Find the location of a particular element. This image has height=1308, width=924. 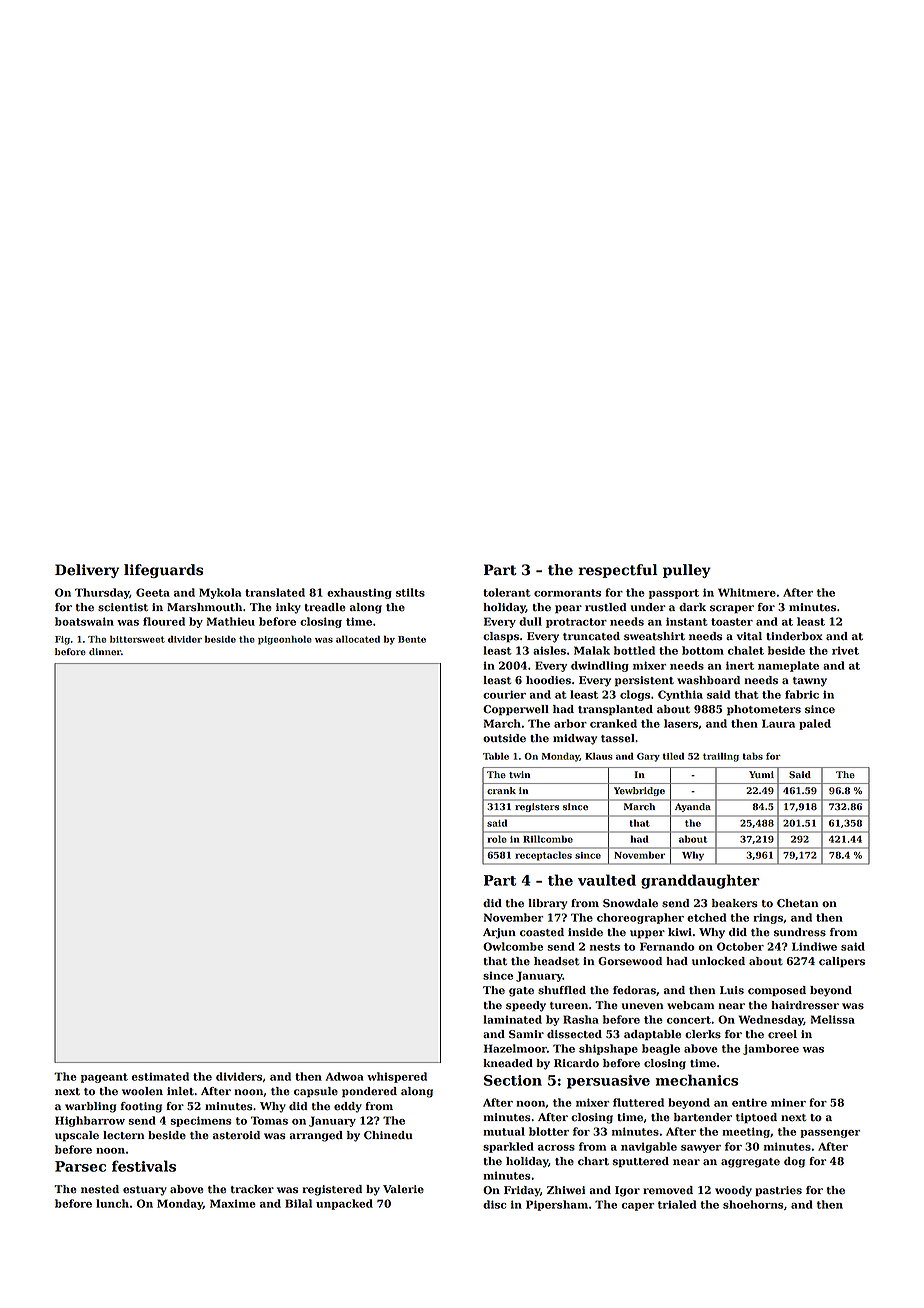

mechanics is located at coordinates (696, 1080).
